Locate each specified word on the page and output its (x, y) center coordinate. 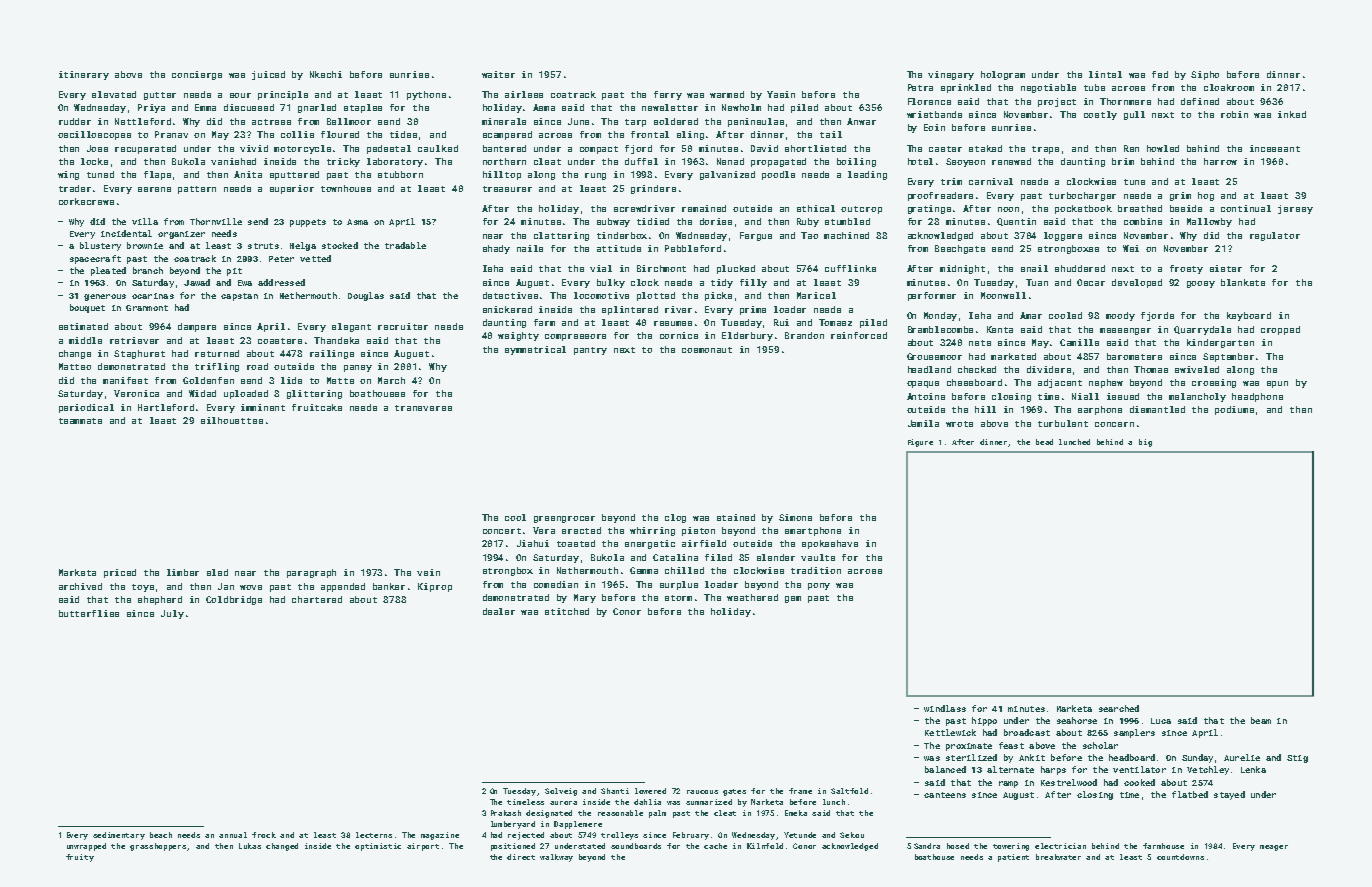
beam (1261, 720)
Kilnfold (765, 846)
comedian (556, 584)
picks (718, 296)
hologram (1003, 75)
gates (734, 792)
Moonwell (1003, 295)
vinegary (951, 75)
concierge (197, 75)
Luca (1161, 721)
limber (183, 572)
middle (85, 340)
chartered (317, 599)
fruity (80, 858)
